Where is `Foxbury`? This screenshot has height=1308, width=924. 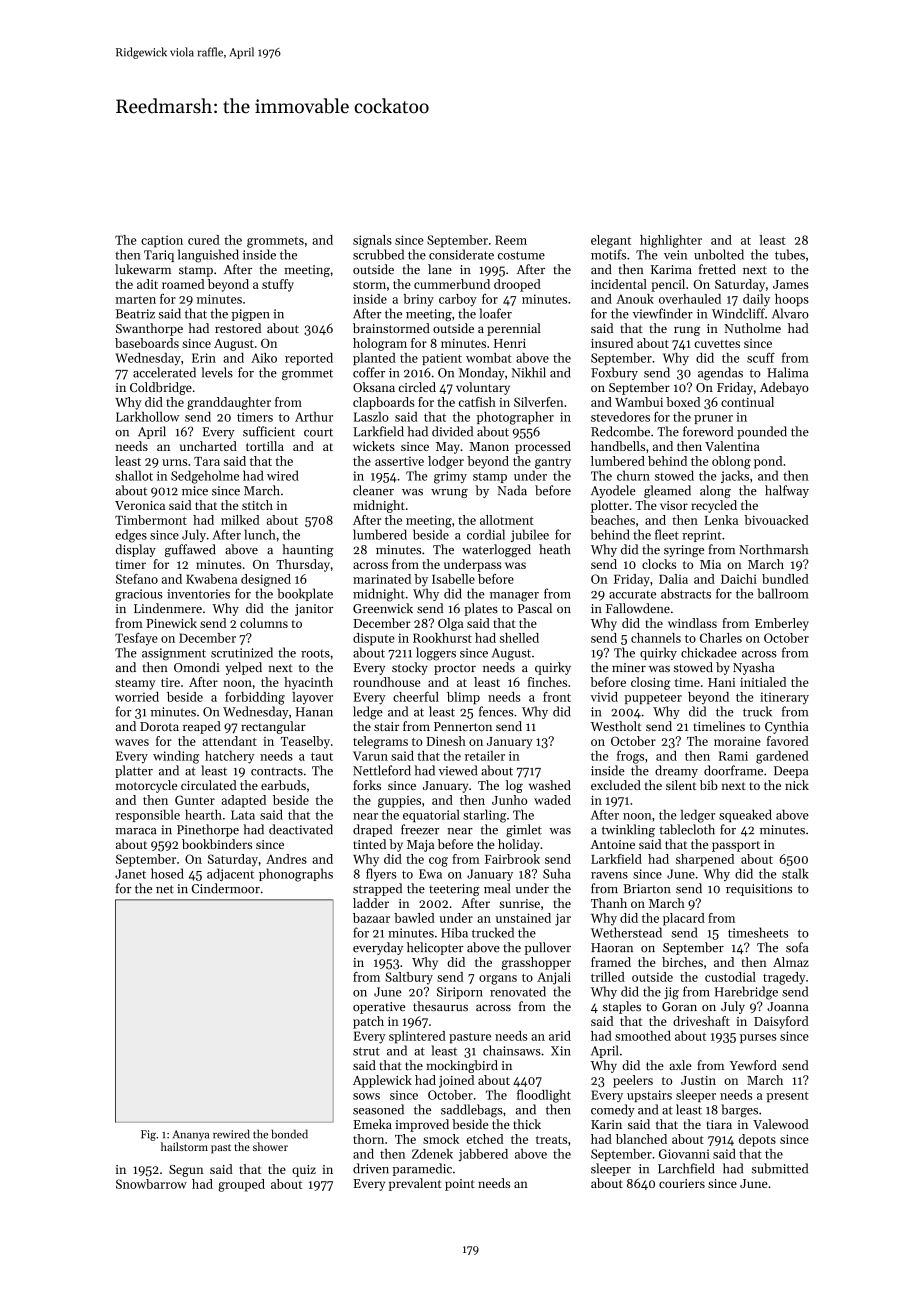 Foxbury is located at coordinates (614, 373).
